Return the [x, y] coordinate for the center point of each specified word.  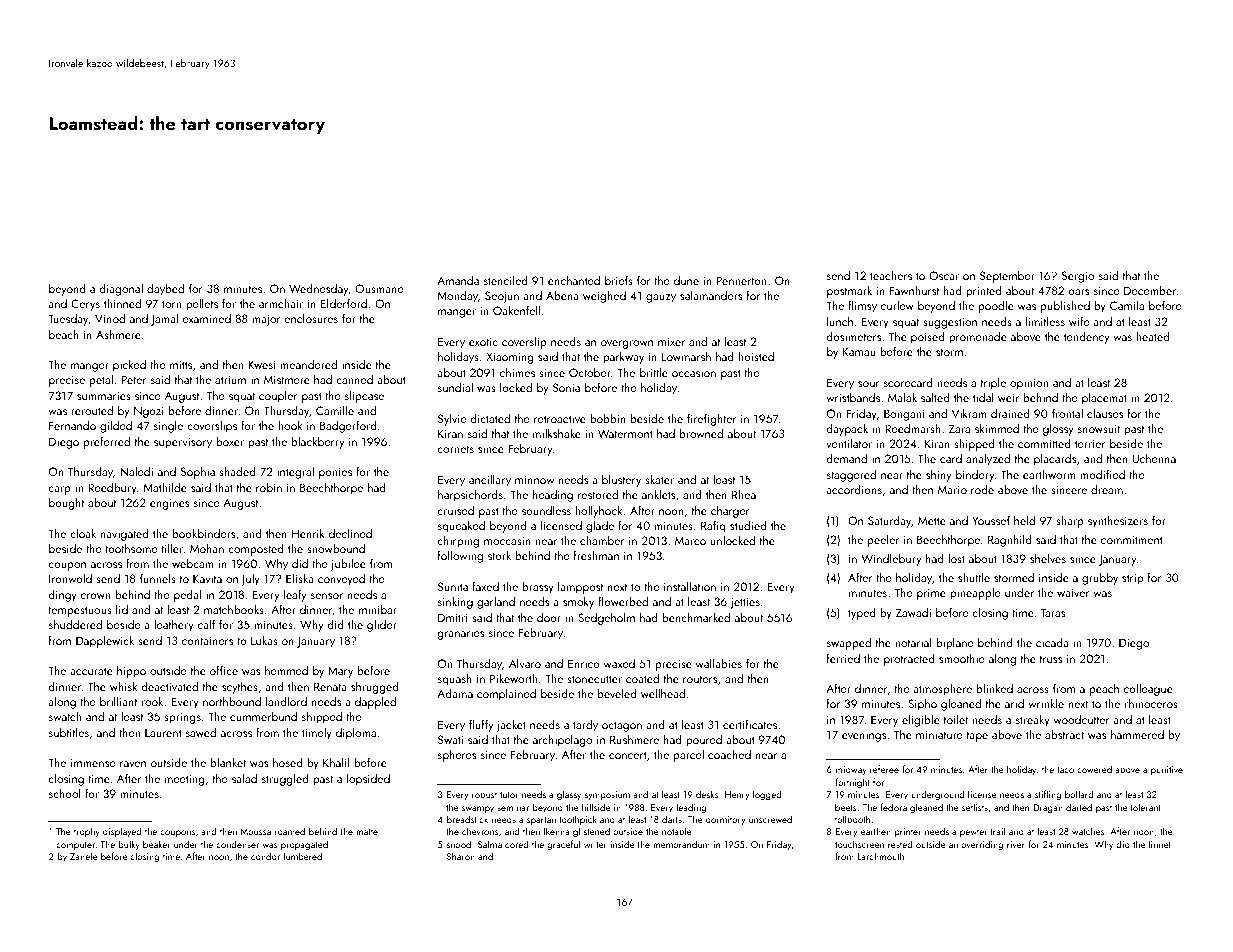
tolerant [1146, 807]
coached [729, 754]
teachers [891, 275]
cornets [455, 449]
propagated [304, 845]
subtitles [69, 732]
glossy [1058, 429]
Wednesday [319, 289]
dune [686, 280]
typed [862, 613]
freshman [596, 555]
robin [269, 487]
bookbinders [204, 533]
